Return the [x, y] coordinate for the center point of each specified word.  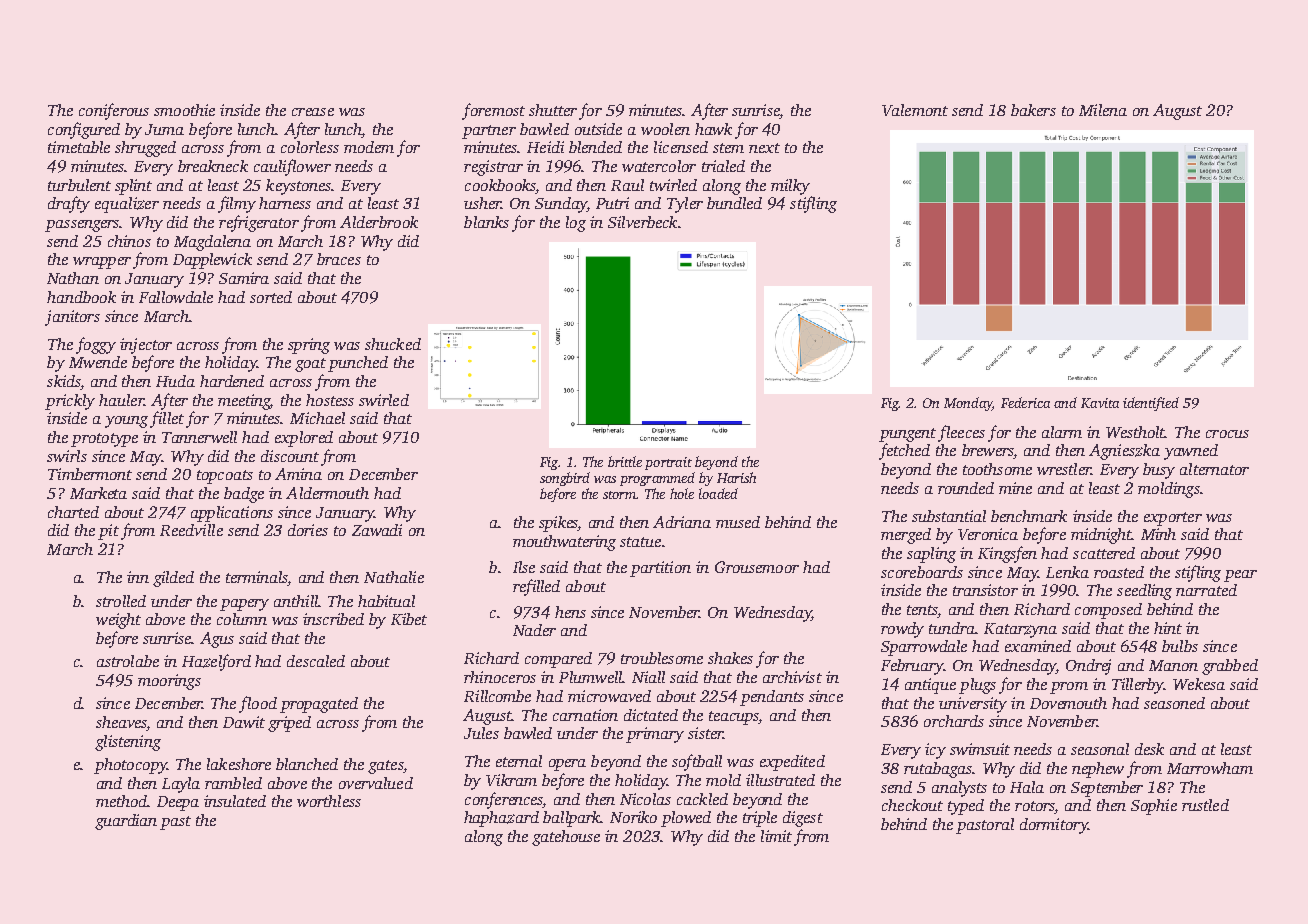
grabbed [1230, 667]
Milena [1103, 110]
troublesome [662, 658]
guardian [126, 822]
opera [567, 765]
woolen [665, 129]
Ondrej [1088, 667]
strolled [121, 601]
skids [64, 382]
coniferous [114, 111]
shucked [393, 344]
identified [1151, 404]
